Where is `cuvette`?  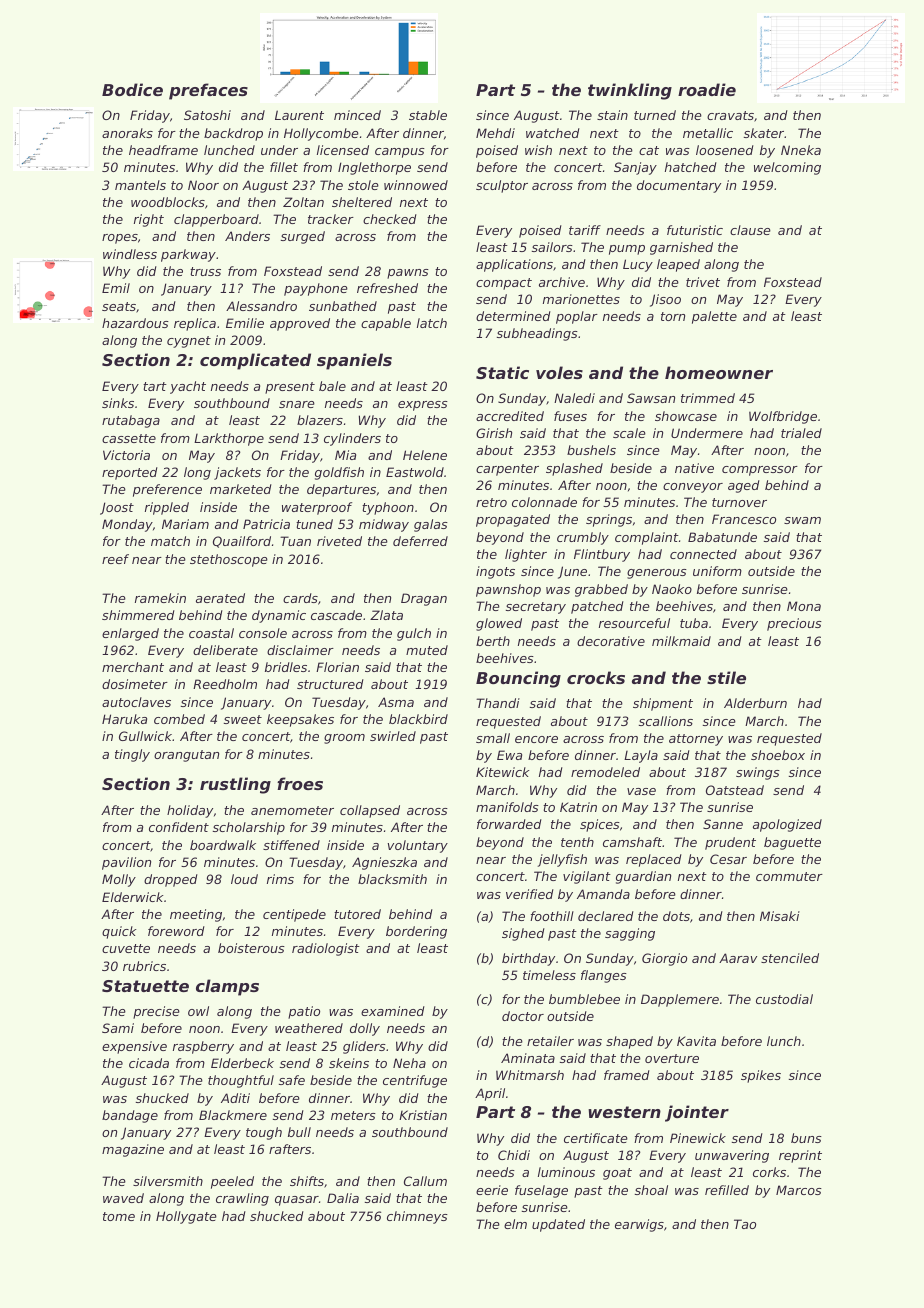
cuvette is located at coordinates (126, 948).
